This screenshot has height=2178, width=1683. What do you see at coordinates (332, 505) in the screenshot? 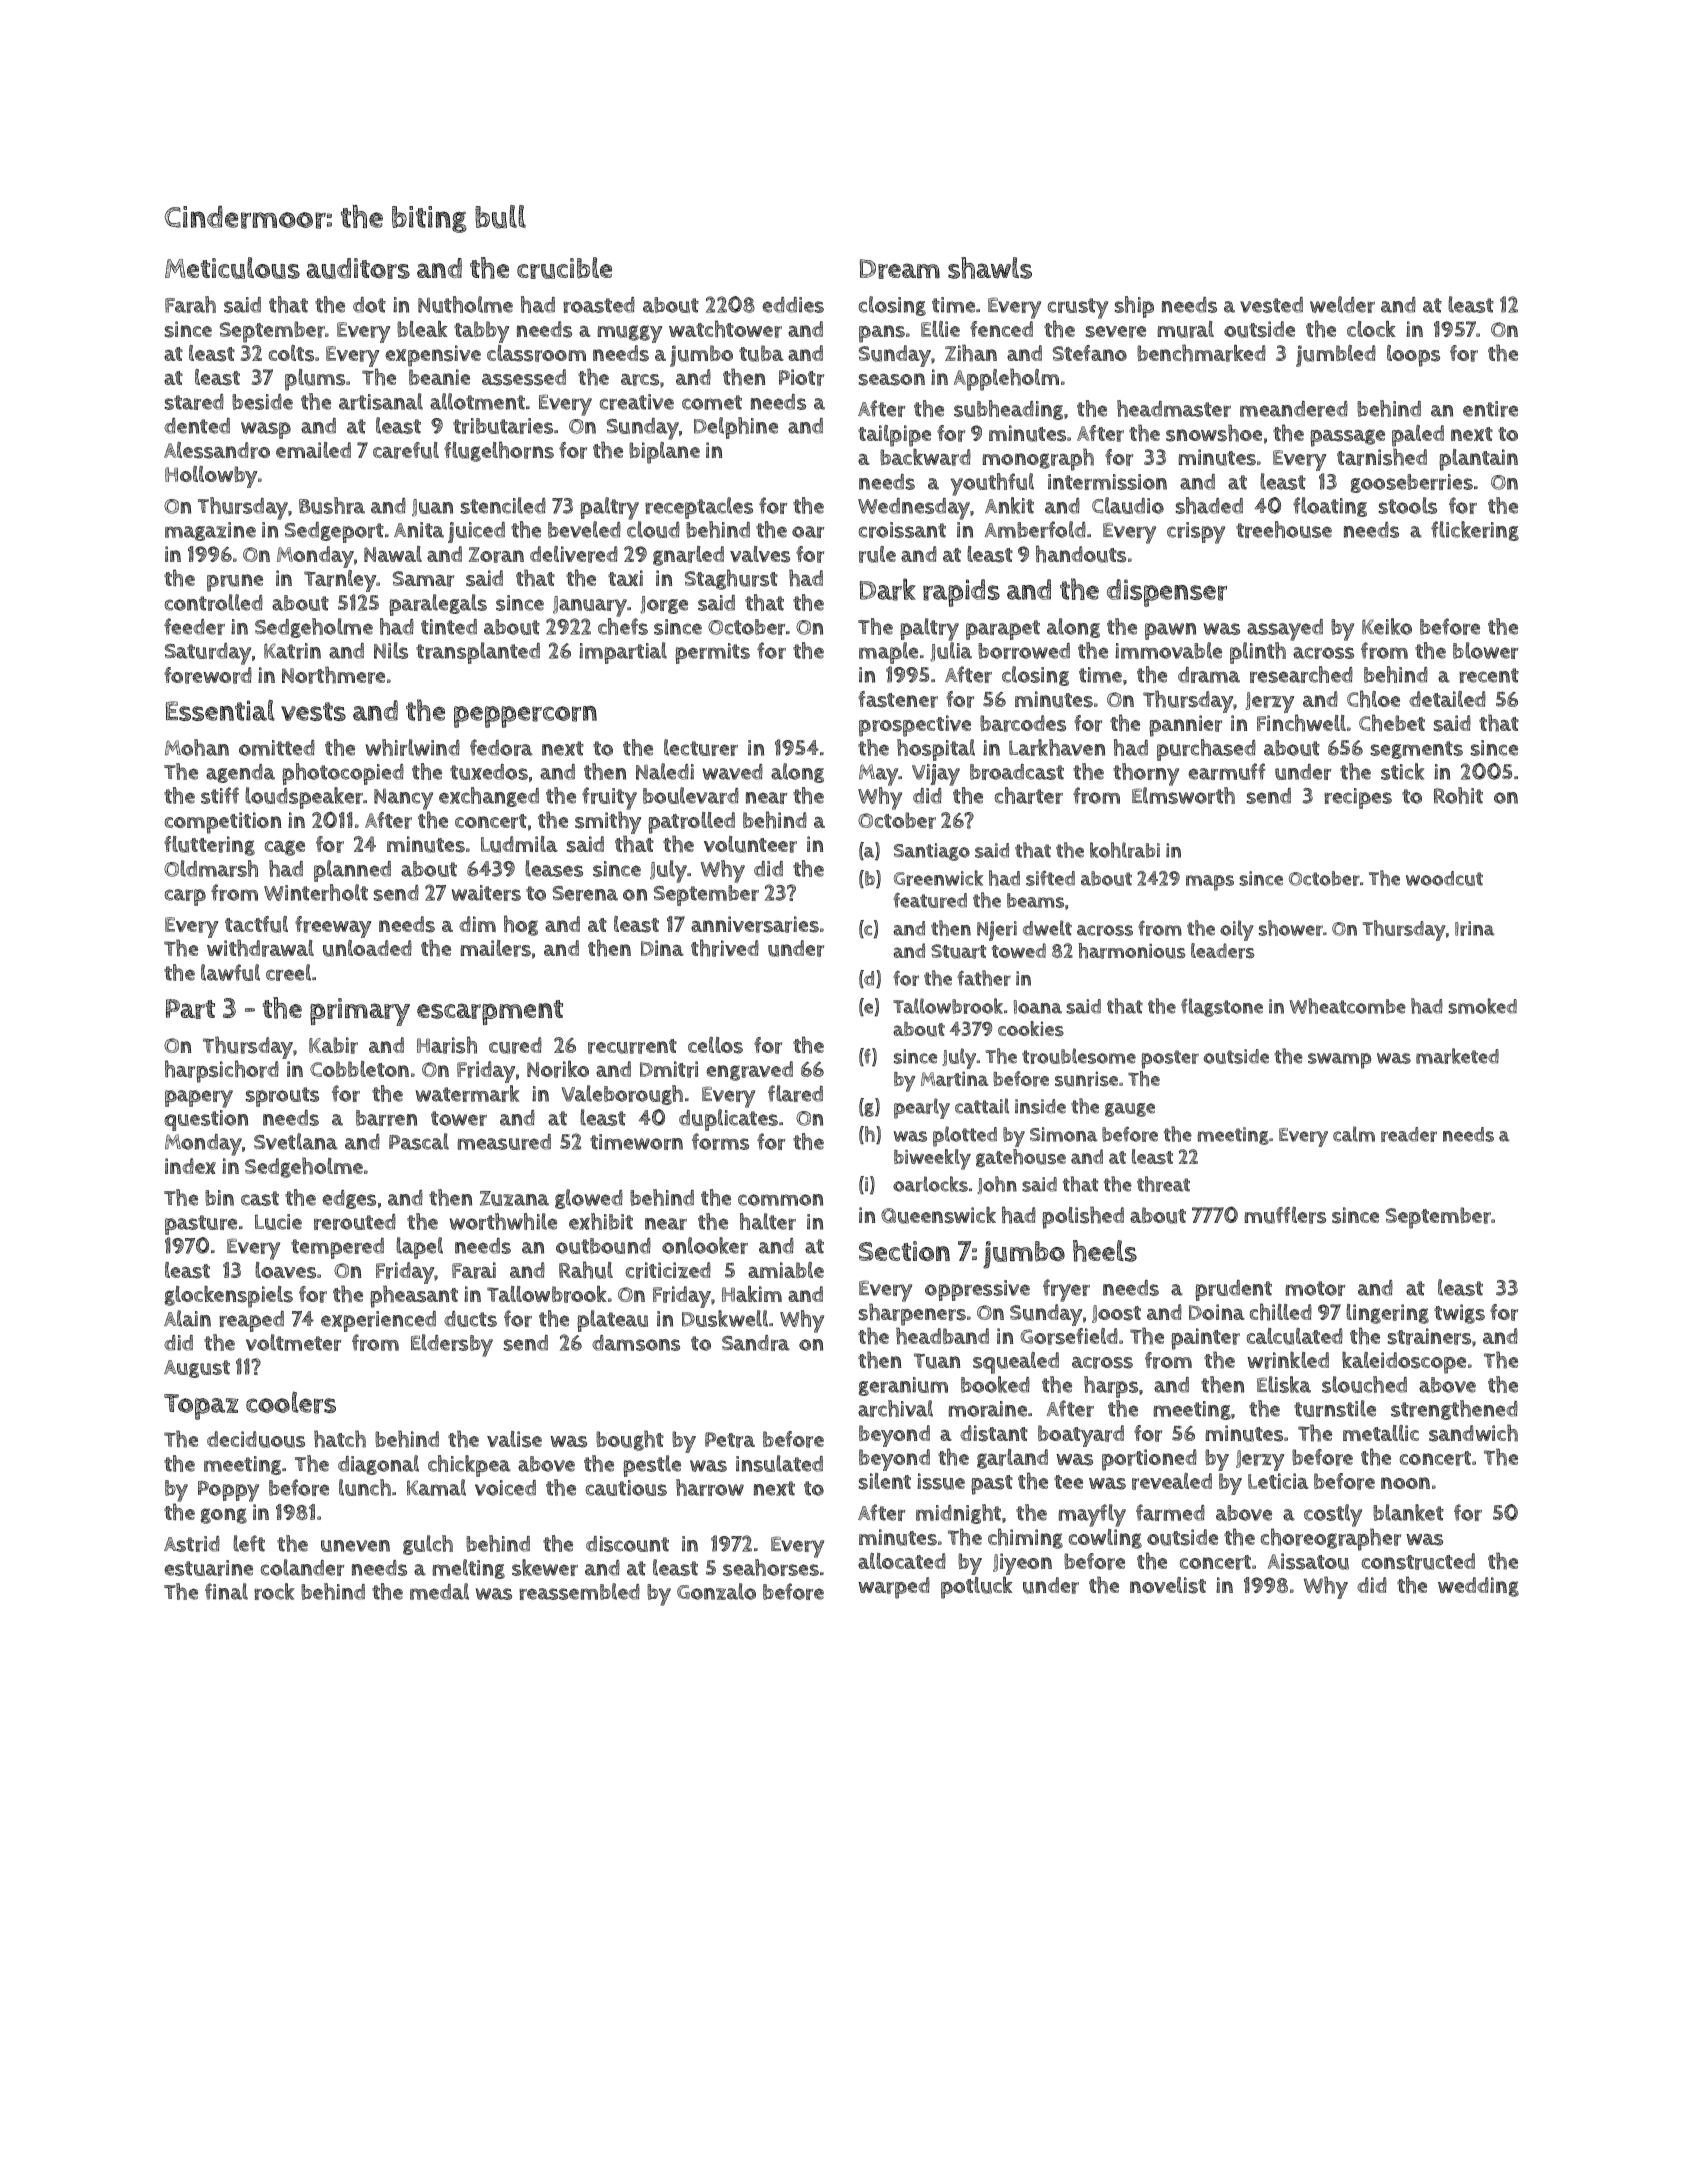
I see `Bushra` at bounding box center [332, 505].
